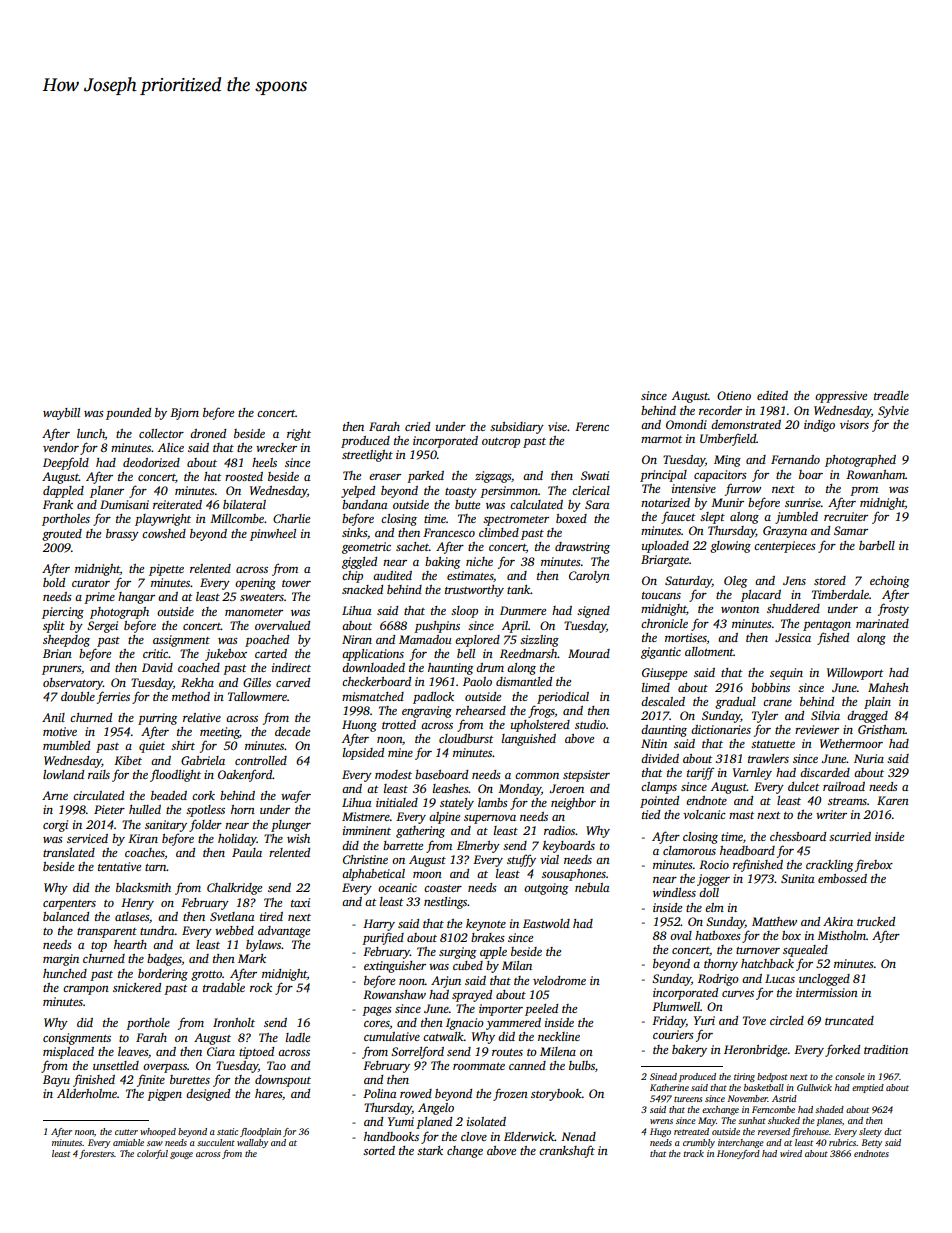 This screenshot has width=952, height=1233. I want to click on cried, so click(417, 426).
